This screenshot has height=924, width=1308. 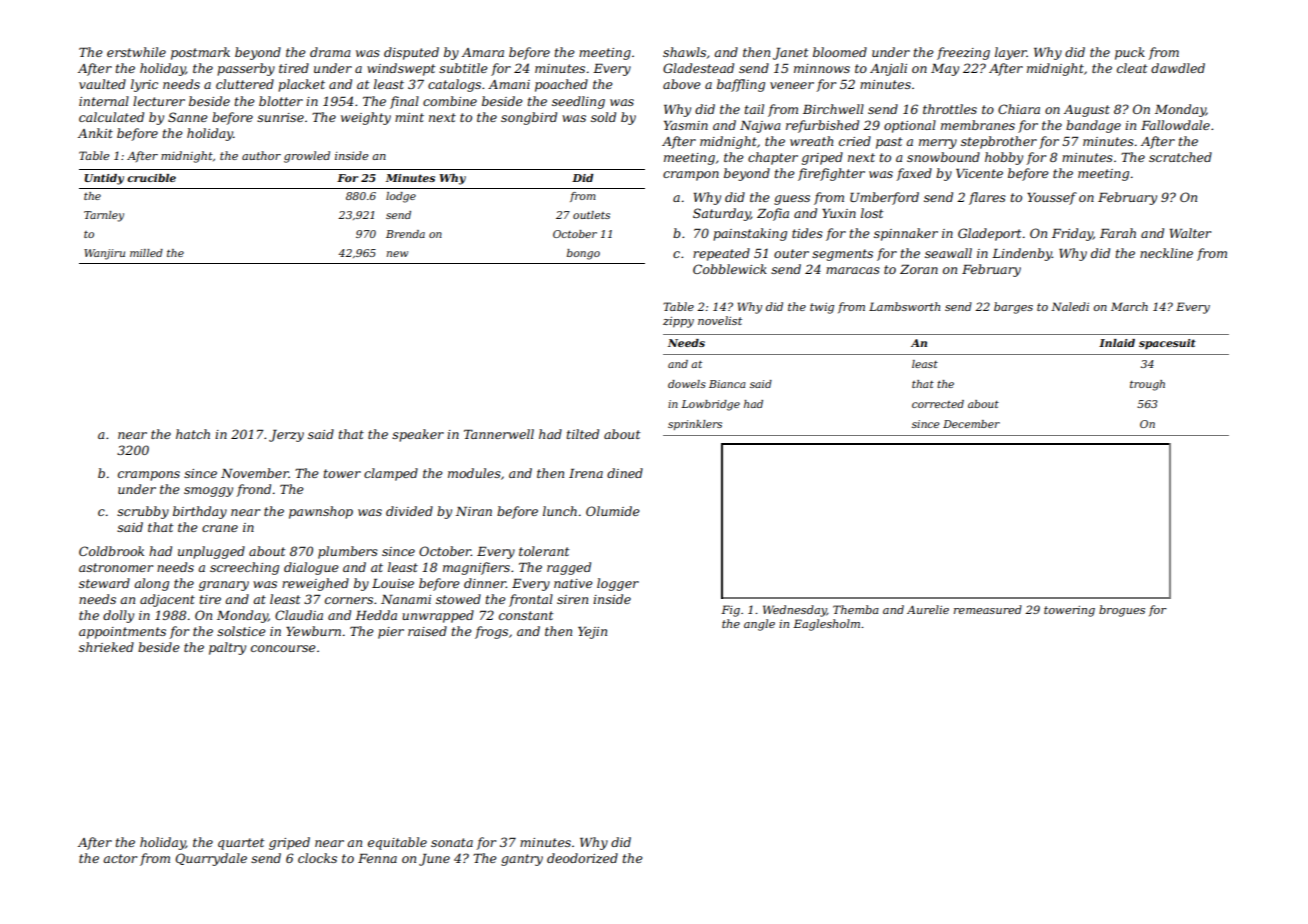 I want to click on lunch, so click(x=560, y=511).
